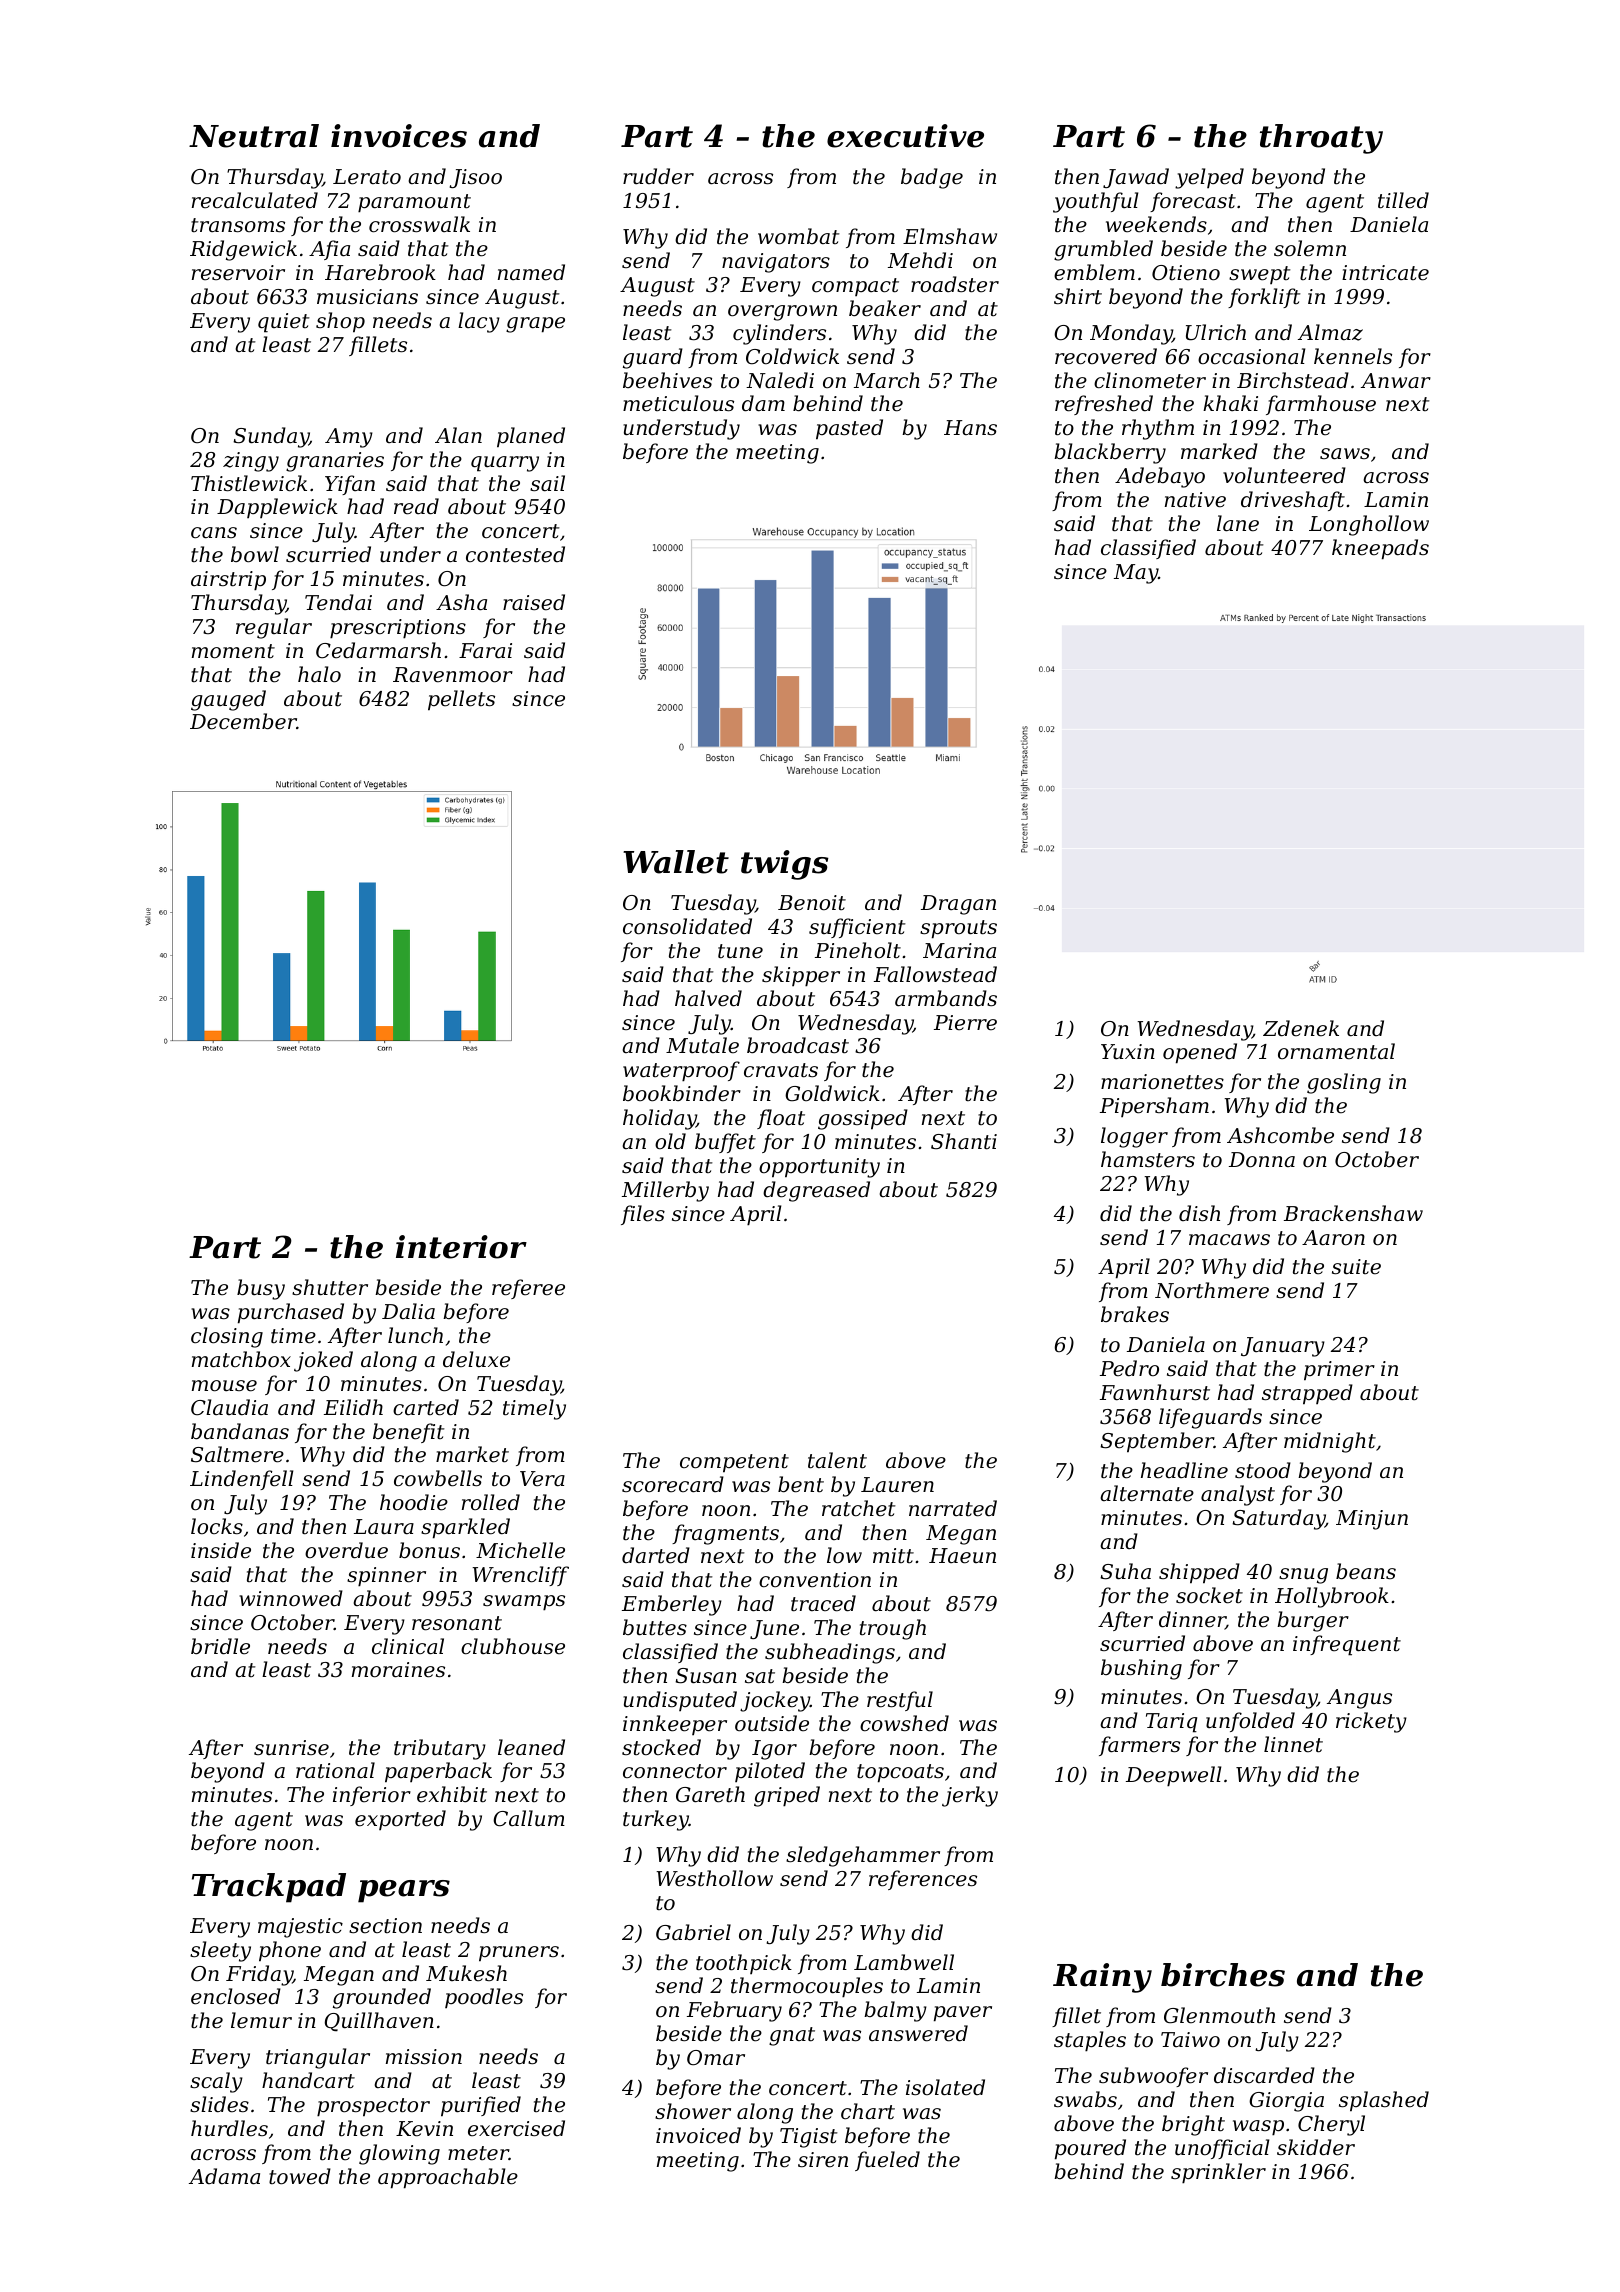  I want to click on kneepads, so click(1380, 549).
